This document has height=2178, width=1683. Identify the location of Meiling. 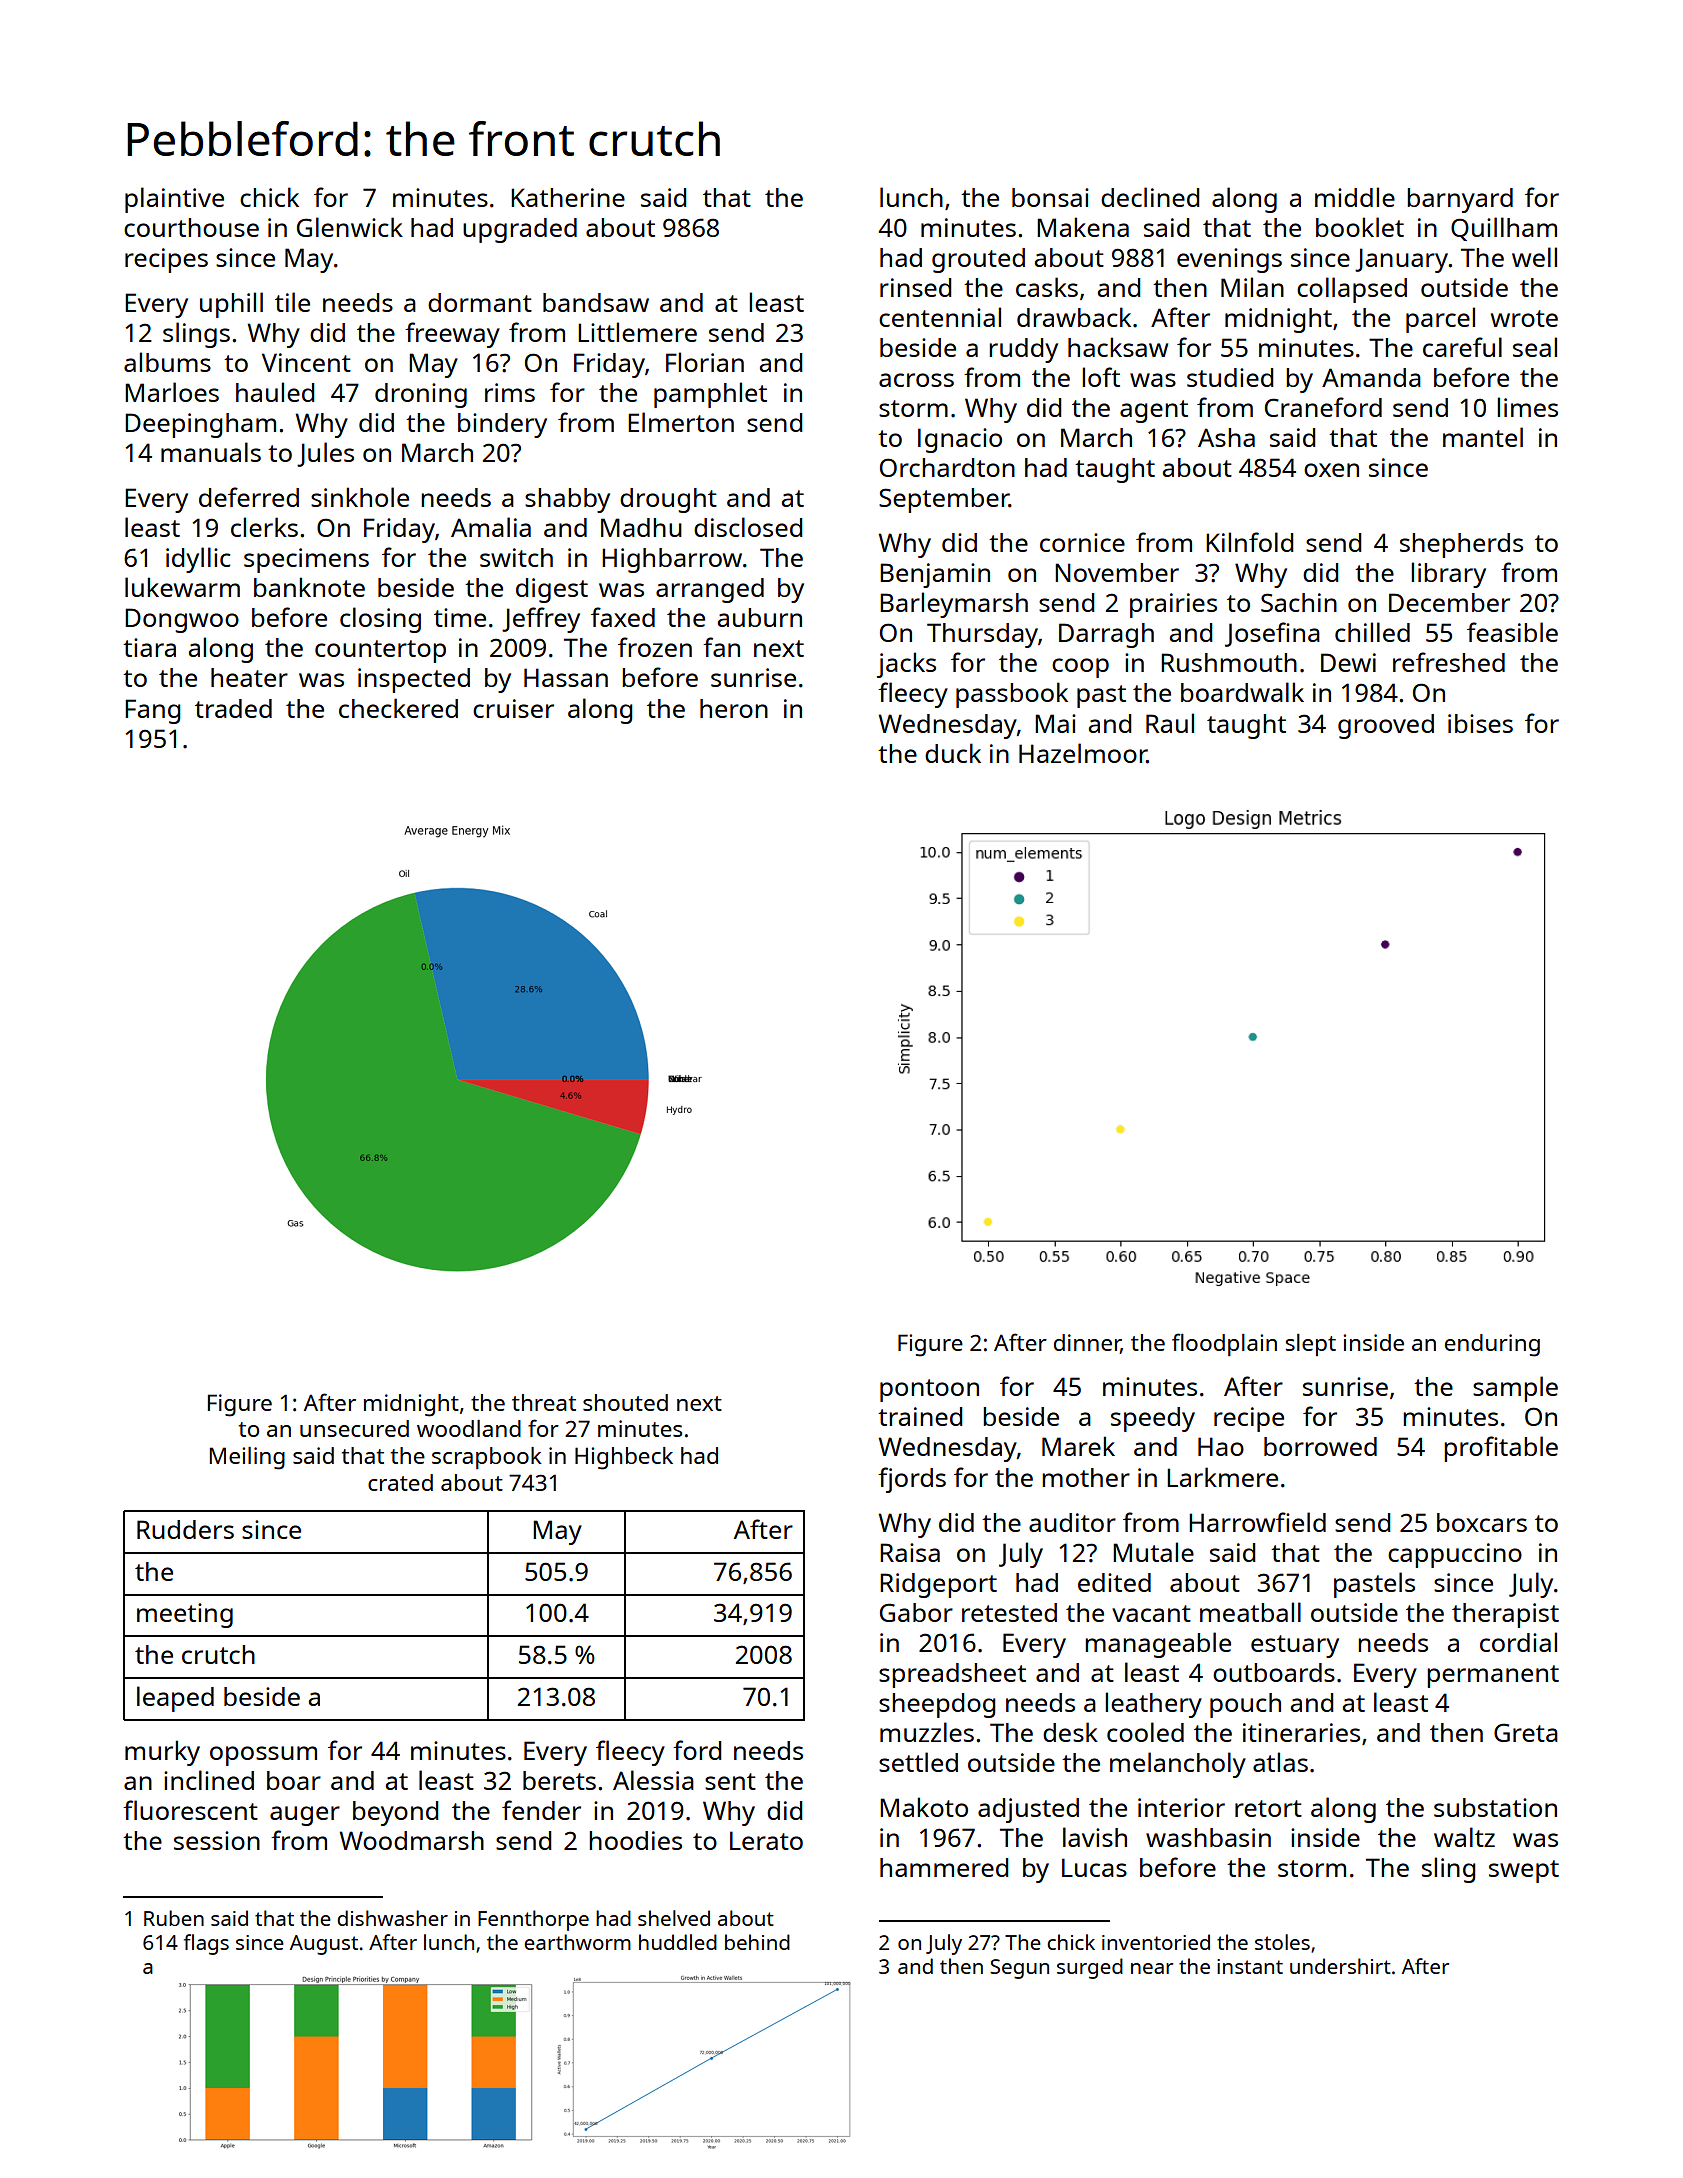
(247, 1458).
